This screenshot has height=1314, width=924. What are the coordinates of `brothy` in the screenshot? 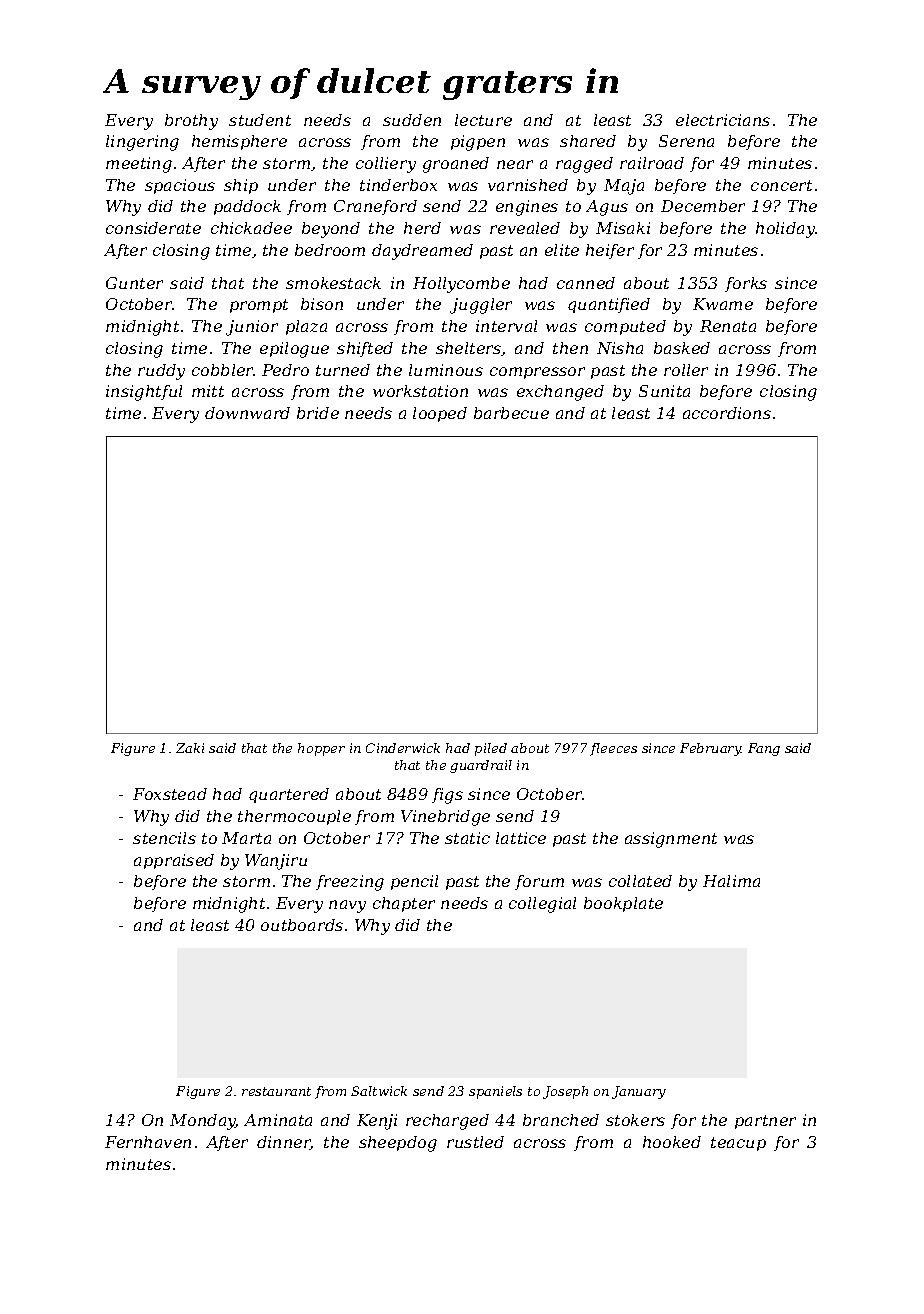 It's located at (191, 122).
